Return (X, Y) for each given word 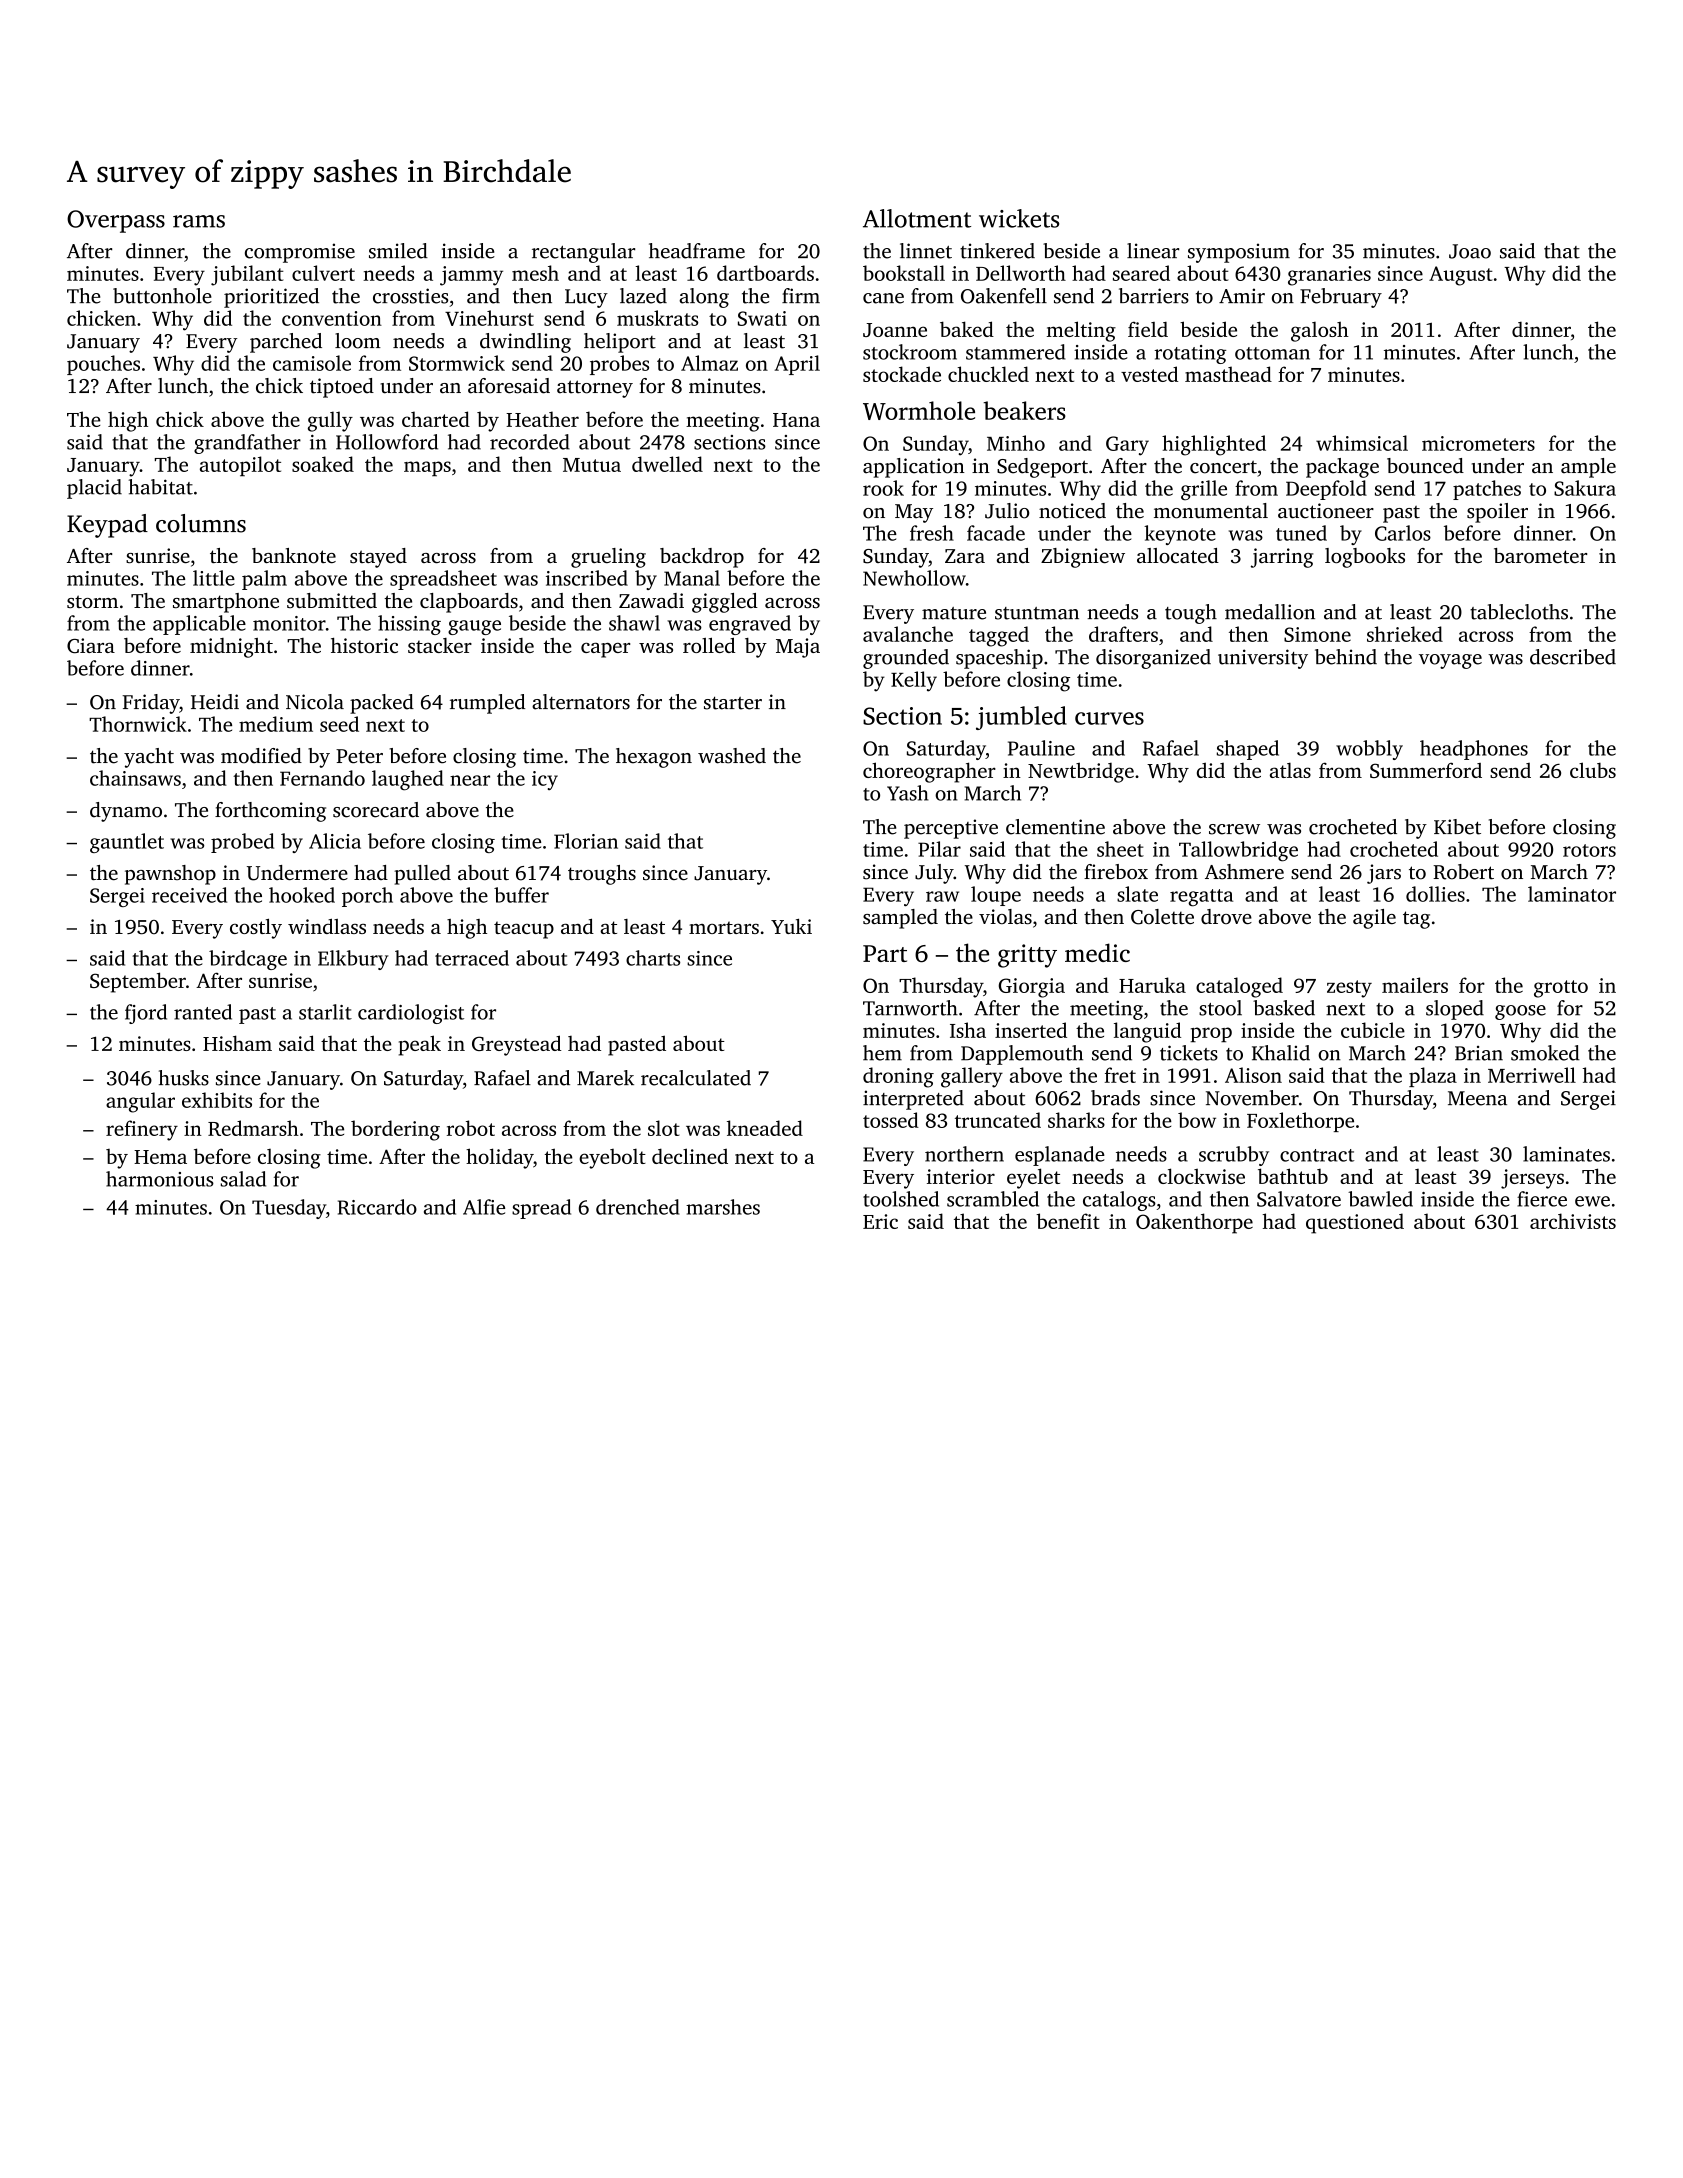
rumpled (487, 704)
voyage (1450, 661)
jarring (1282, 558)
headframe (697, 251)
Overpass (116, 221)
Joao (1470, 251)
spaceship (999, 659)
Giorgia (1032, 988)
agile (1374, 919)
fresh (932, 533)
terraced (472, 958)
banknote (294, 555)
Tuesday (289, 1209)
